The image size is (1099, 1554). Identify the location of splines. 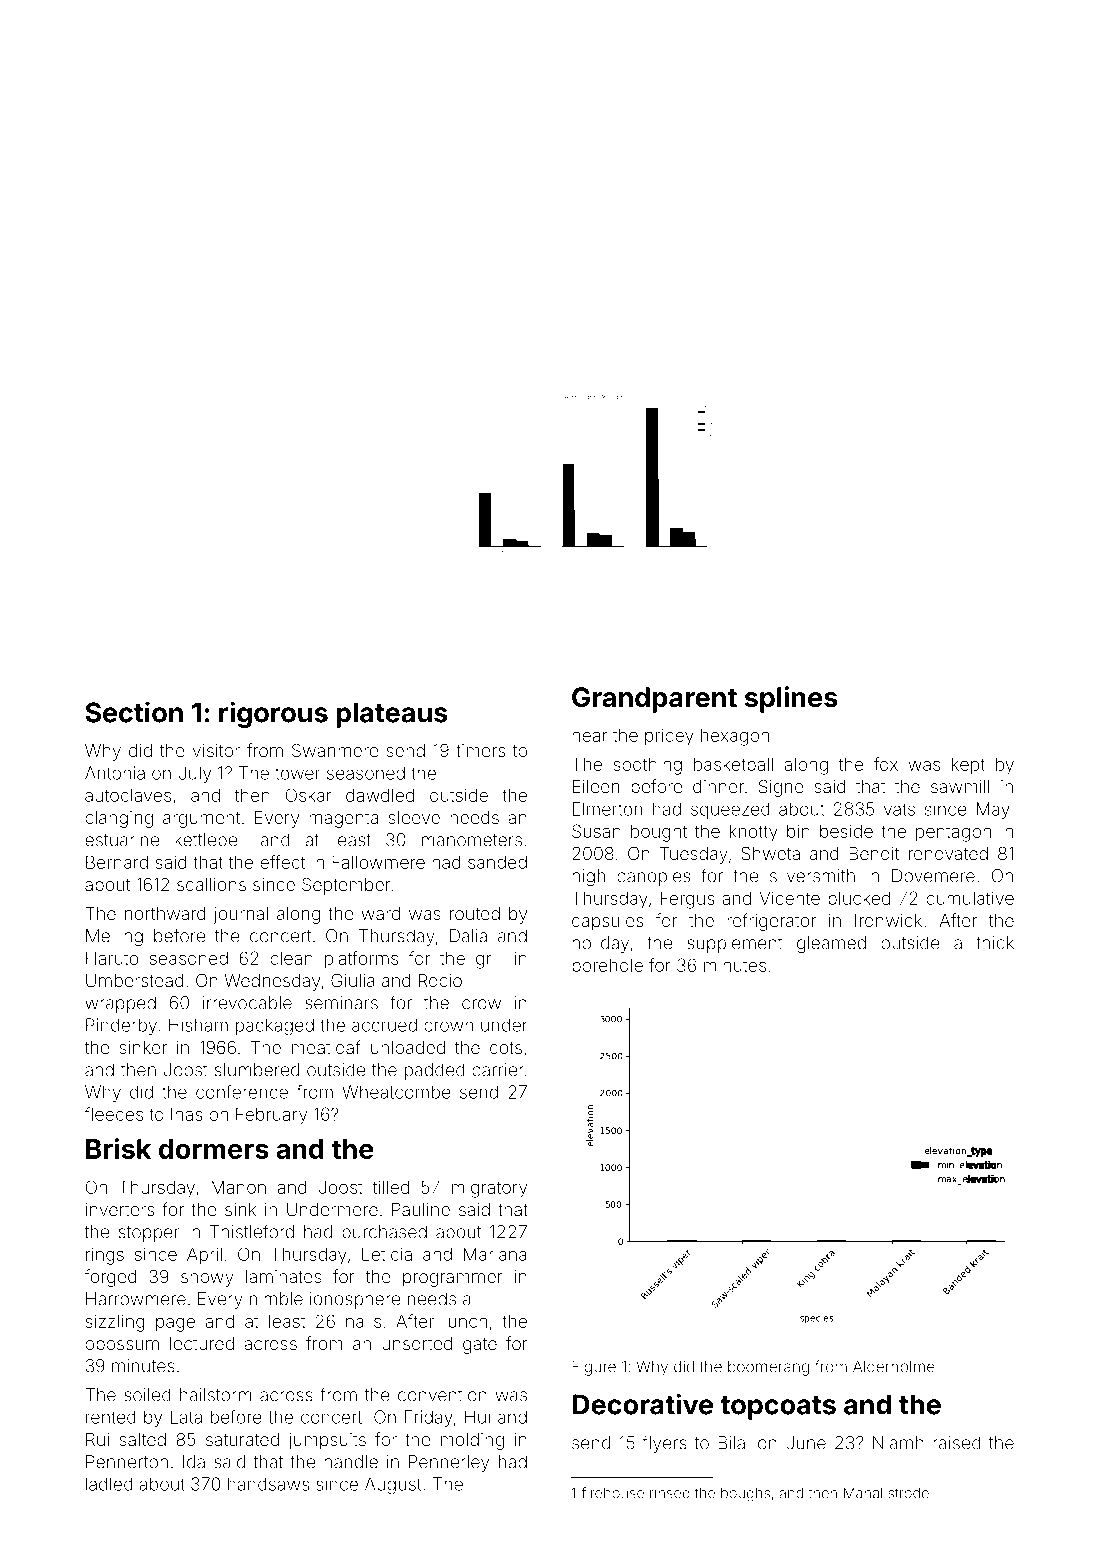
(791, 699).
